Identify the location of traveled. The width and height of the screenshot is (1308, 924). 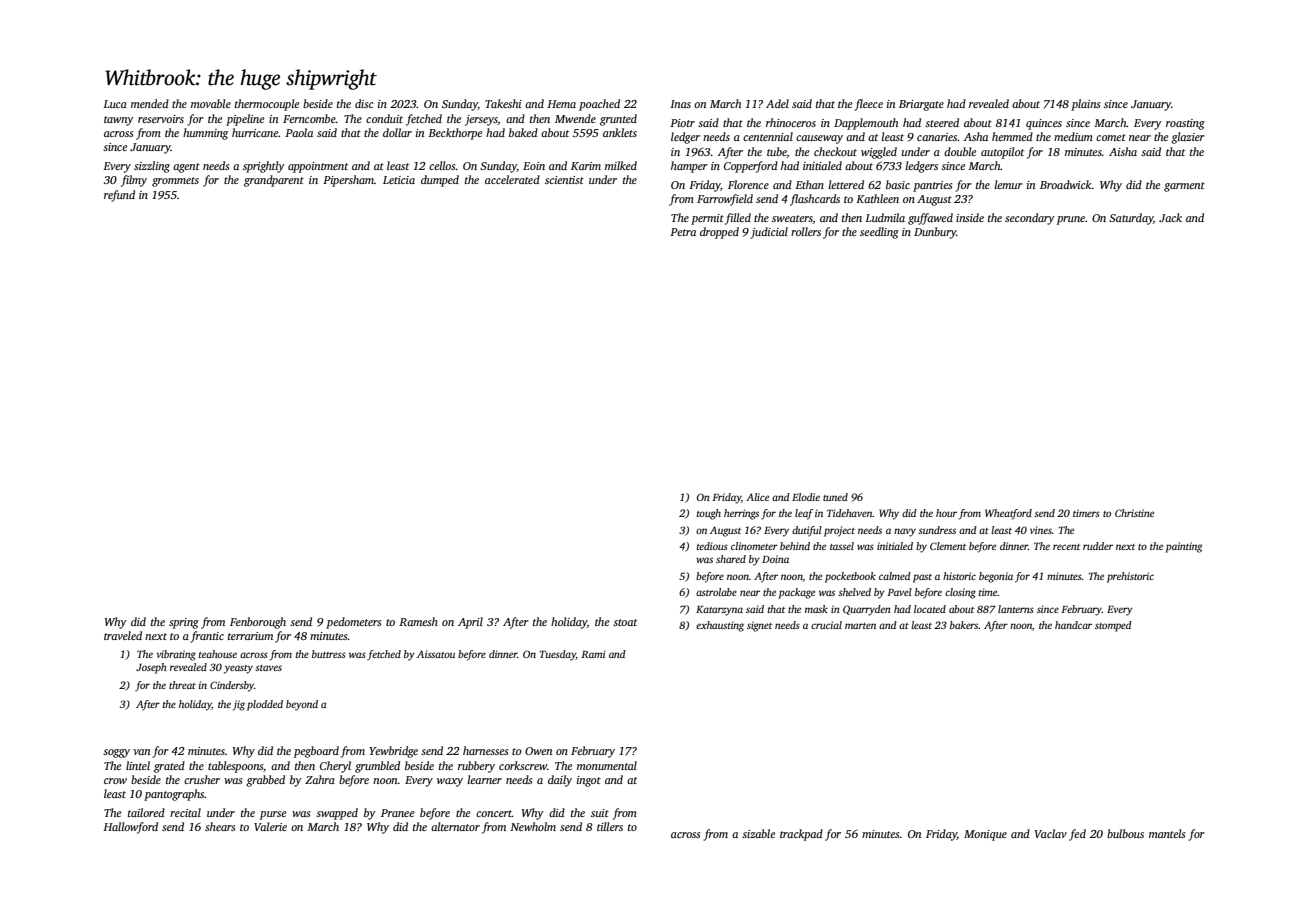
(123, 635).
